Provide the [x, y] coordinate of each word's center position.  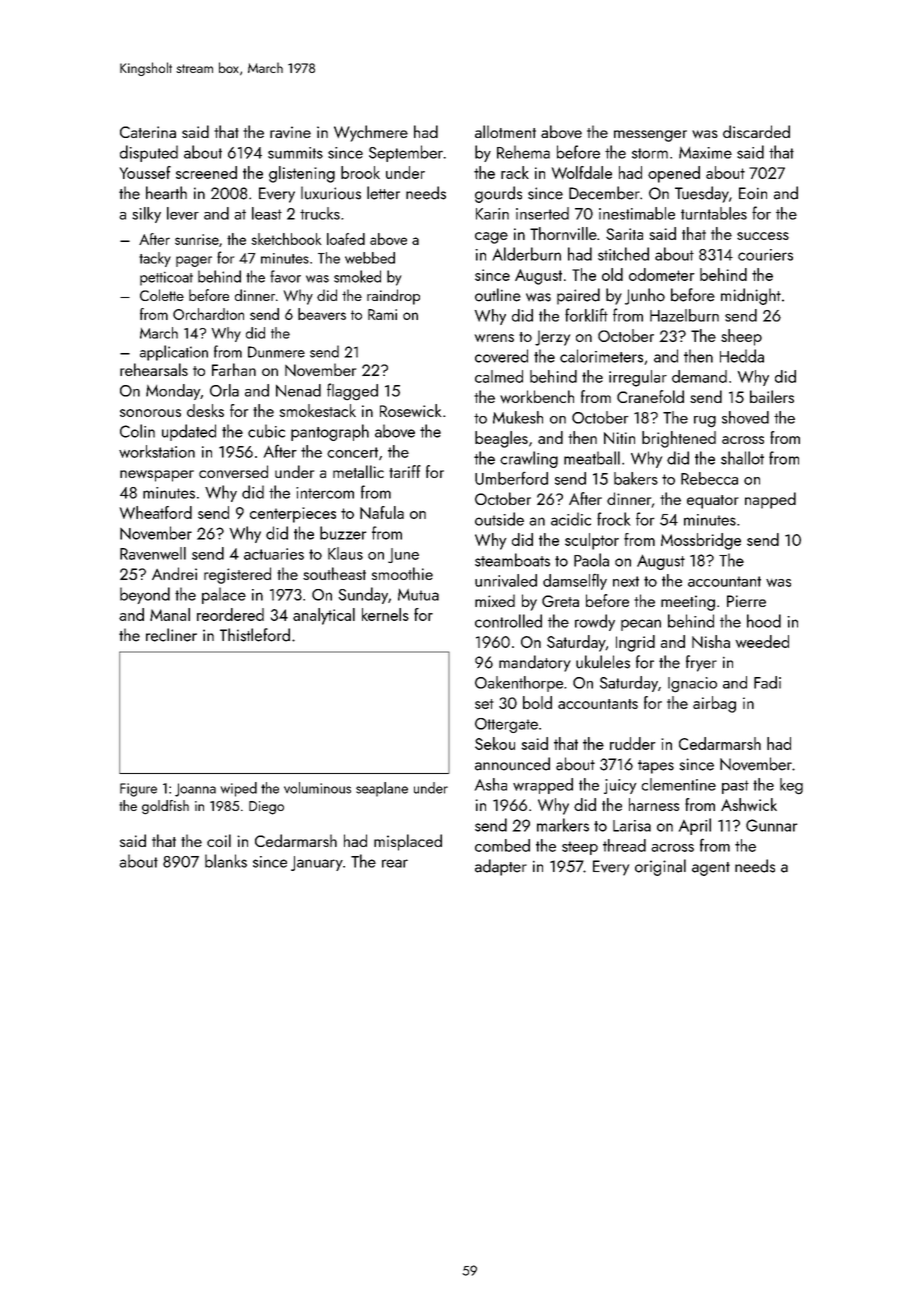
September [406, 153]
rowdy [595, 622]
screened [206, 172]
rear [395, 863]
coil [219, 840]
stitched [623, 254]
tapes [656, 767]
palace [224, 595]
